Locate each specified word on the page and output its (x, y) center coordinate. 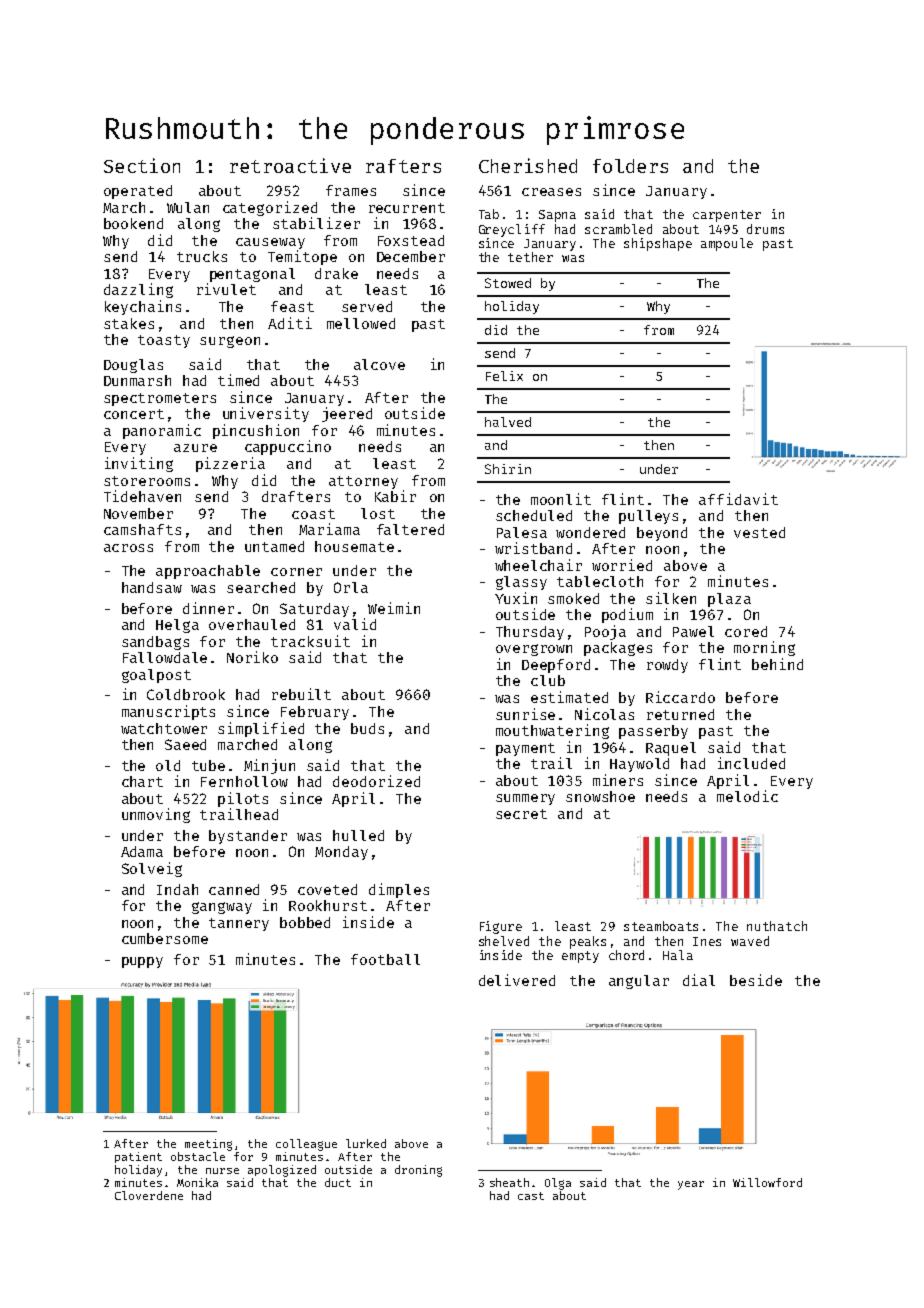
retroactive (290, 165)
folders (630, 166)
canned (234, 889)
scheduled (534, 515)
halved (508, 422)
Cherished (528, 165)
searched (261, 587)
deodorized (376, 781)
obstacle (198, 1156)
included (751, 763)
